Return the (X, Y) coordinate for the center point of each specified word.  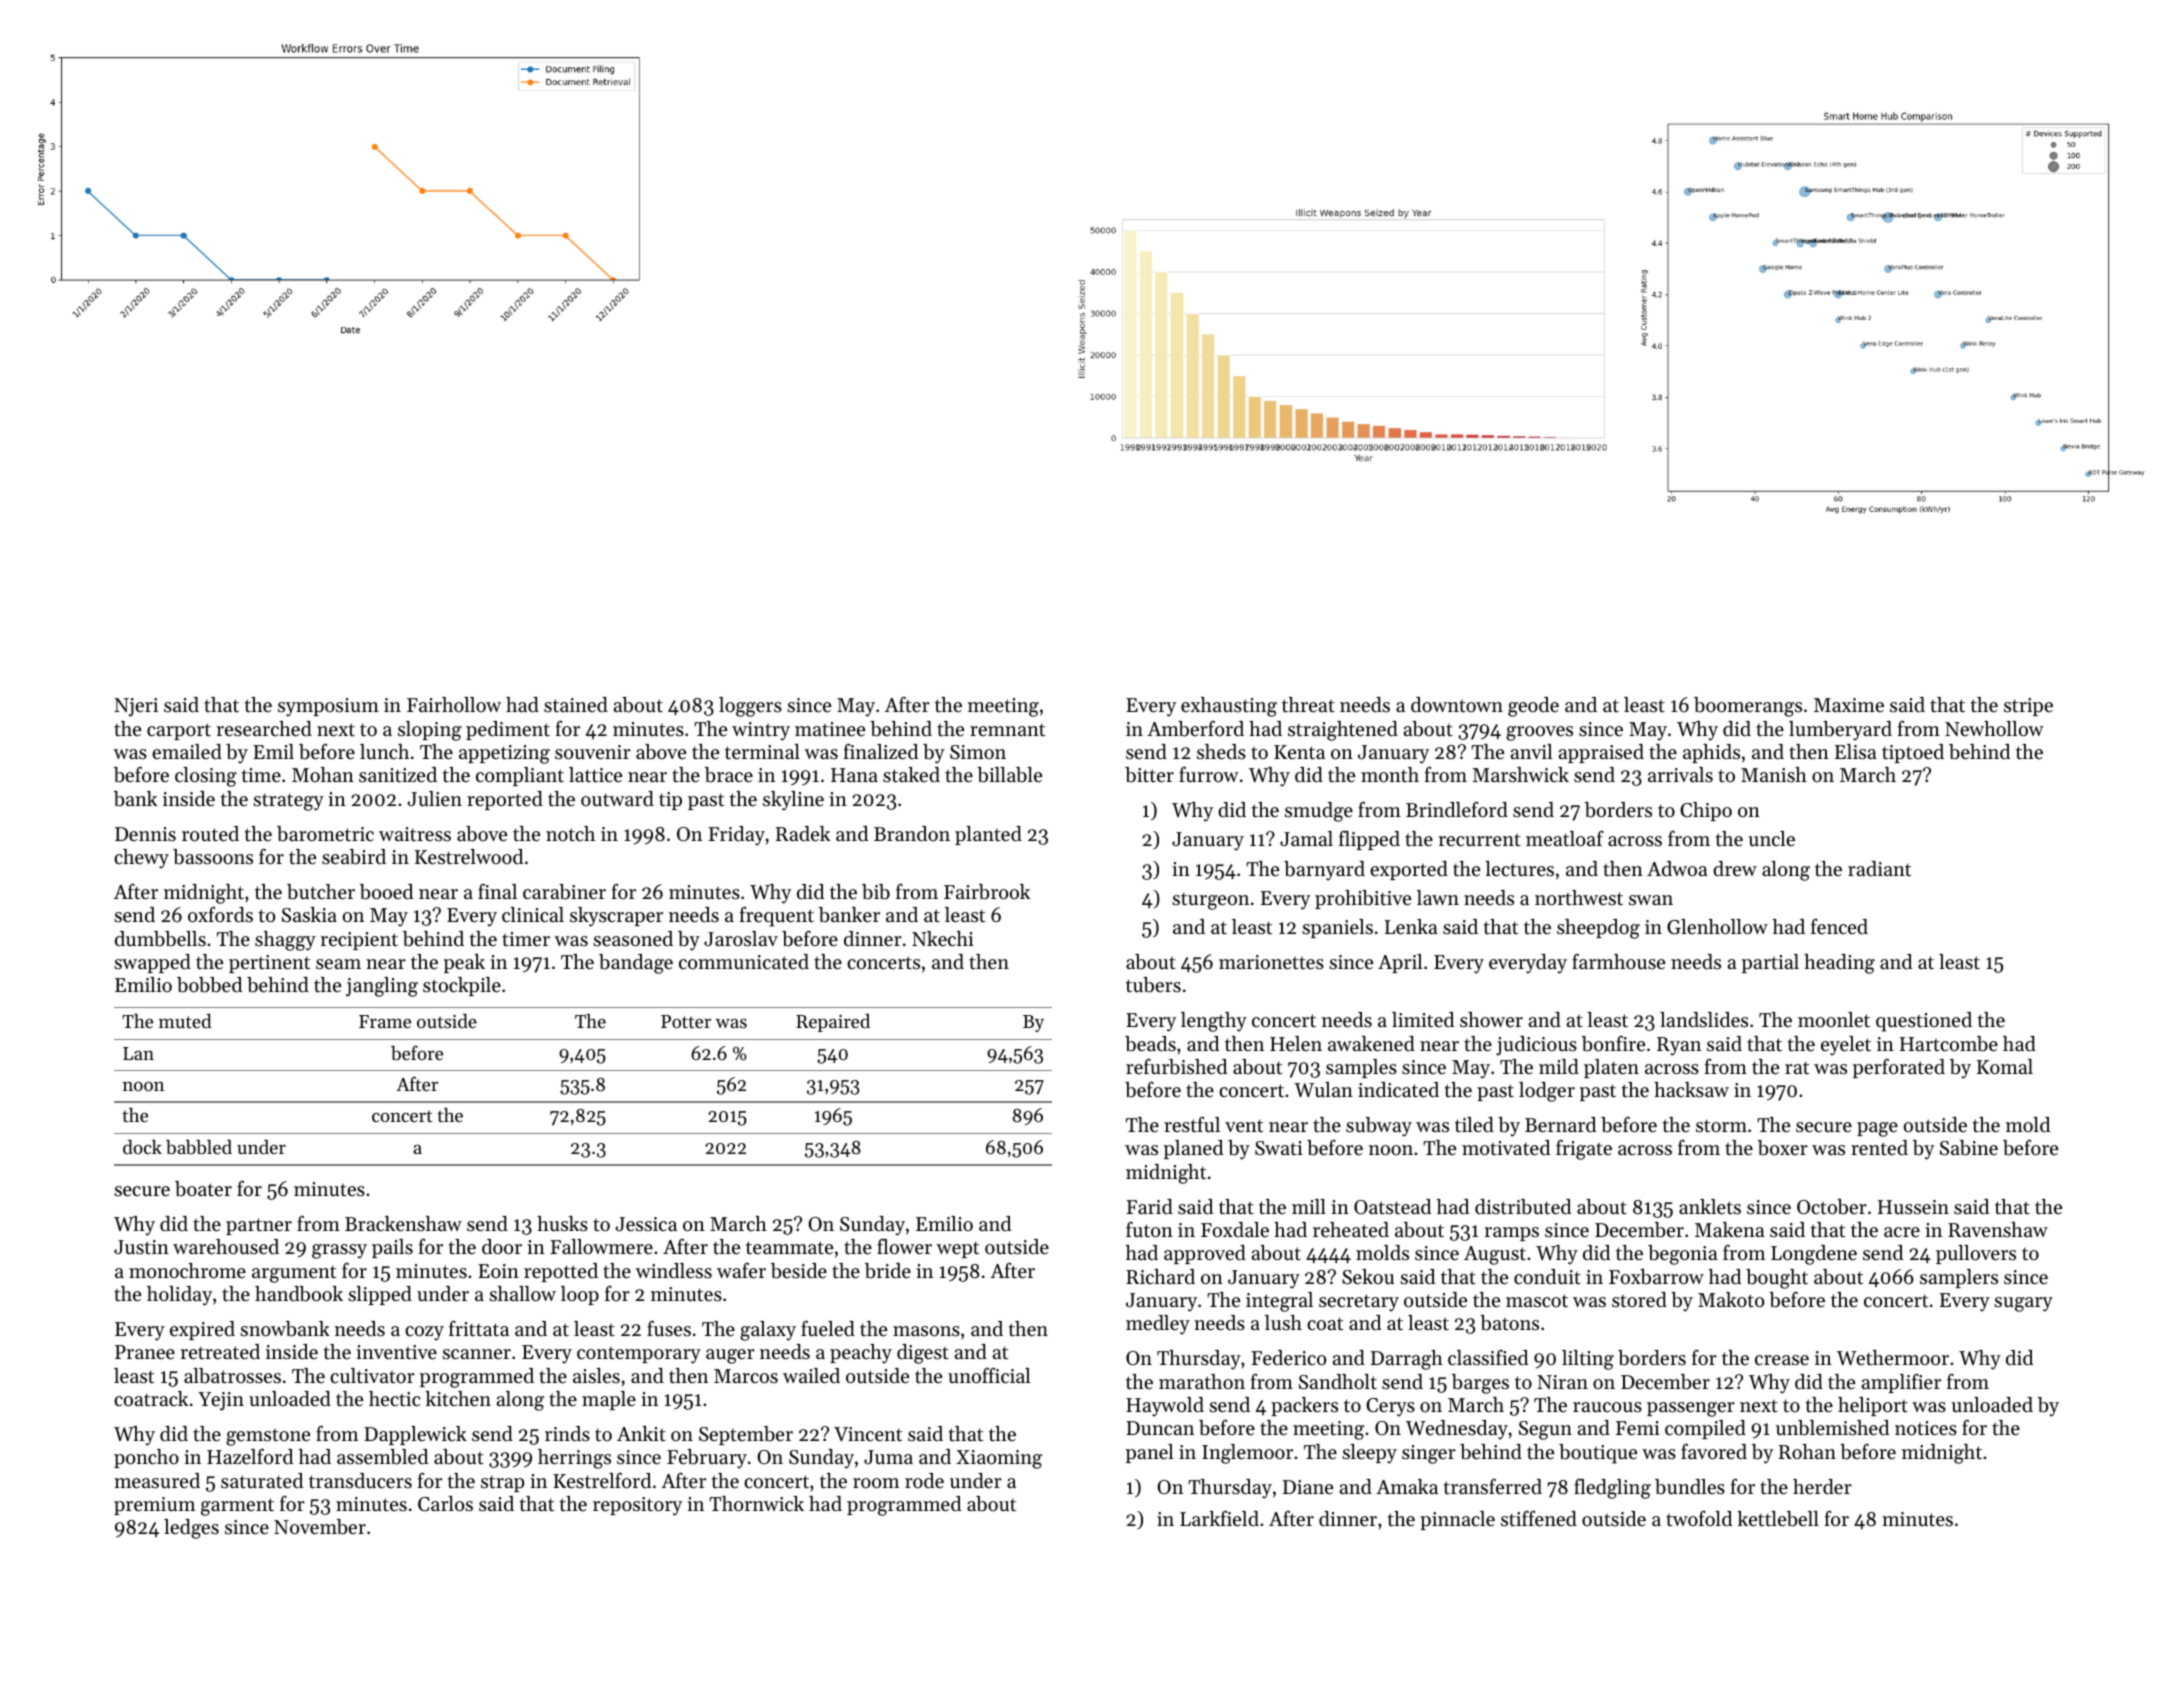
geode (1533, 707)
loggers (750, 707)
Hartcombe (1949, 1044)
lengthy (1214, 1022)
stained (576, 705)
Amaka (1407, 1486)
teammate (789, 1248)
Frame (385, 1021)
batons (1509, 1323)
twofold (1699, 1518)
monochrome (187, 1271)
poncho (146, 1458)
